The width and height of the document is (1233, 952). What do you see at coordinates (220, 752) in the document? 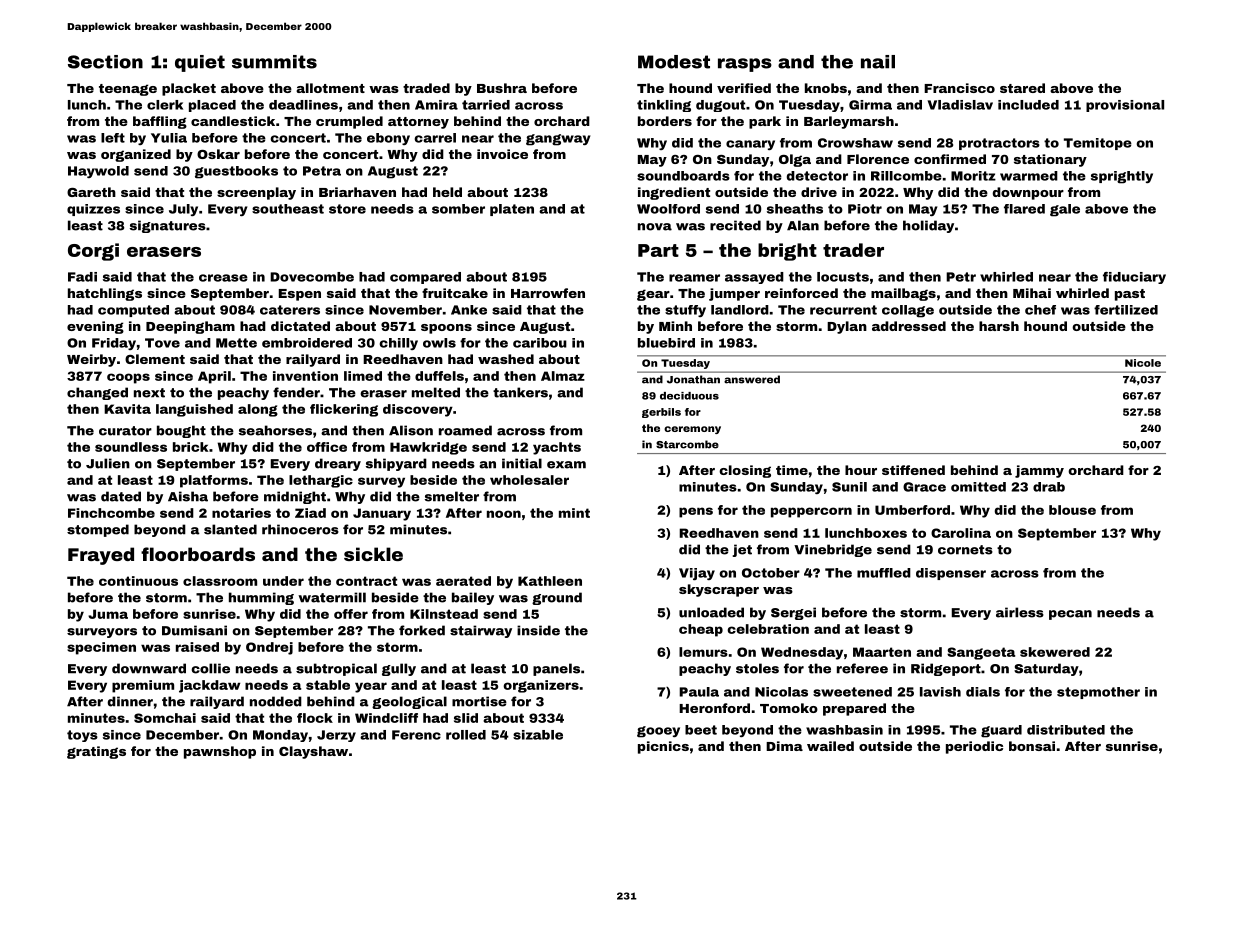
I see `pawnshop` at bounding box center [220, 752].
